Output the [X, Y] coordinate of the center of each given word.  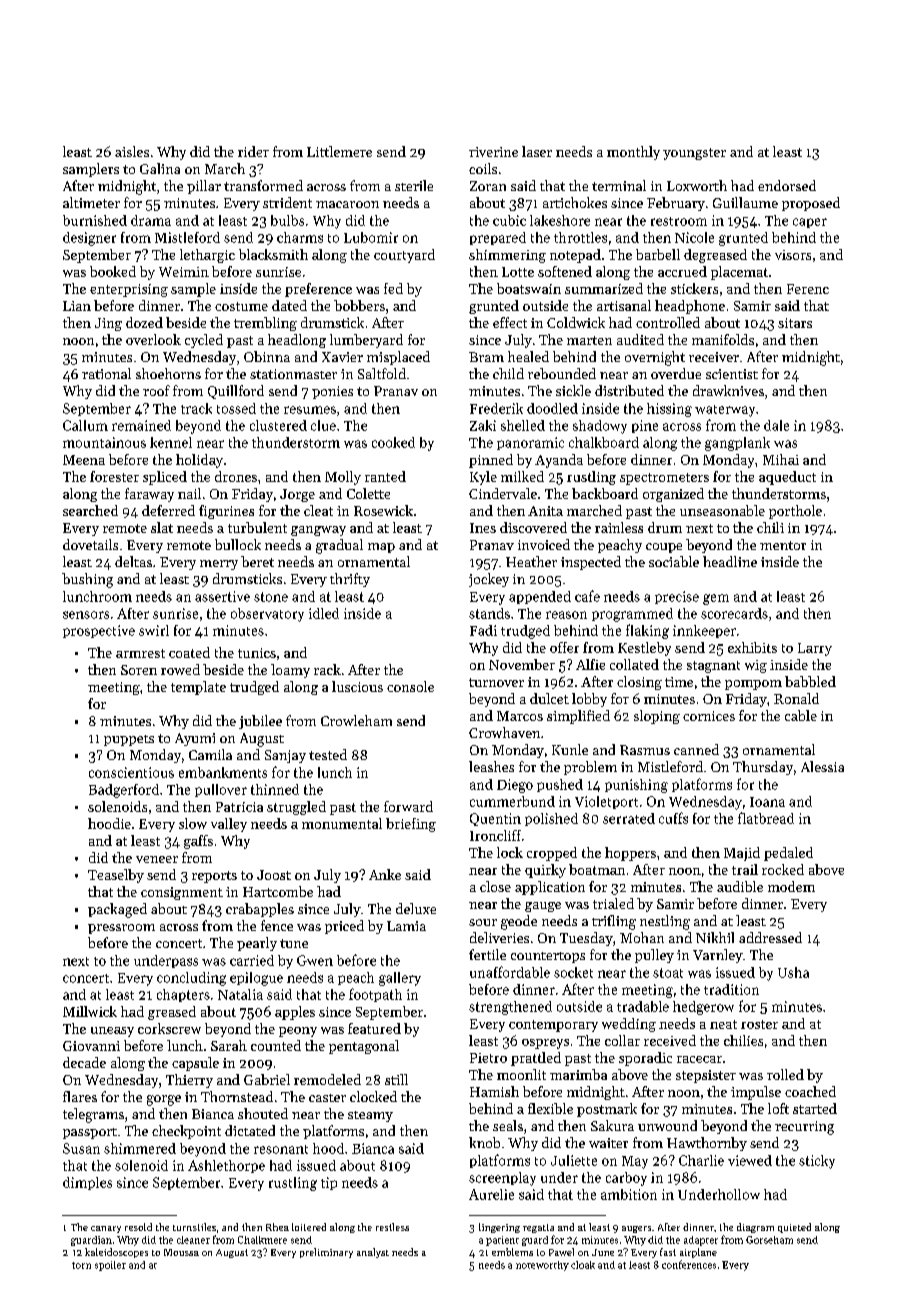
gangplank [737, 444]
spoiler [110, 1266]
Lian [77, 306]
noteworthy [542, 1266]
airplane [698, 1253]
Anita [545, 511]
